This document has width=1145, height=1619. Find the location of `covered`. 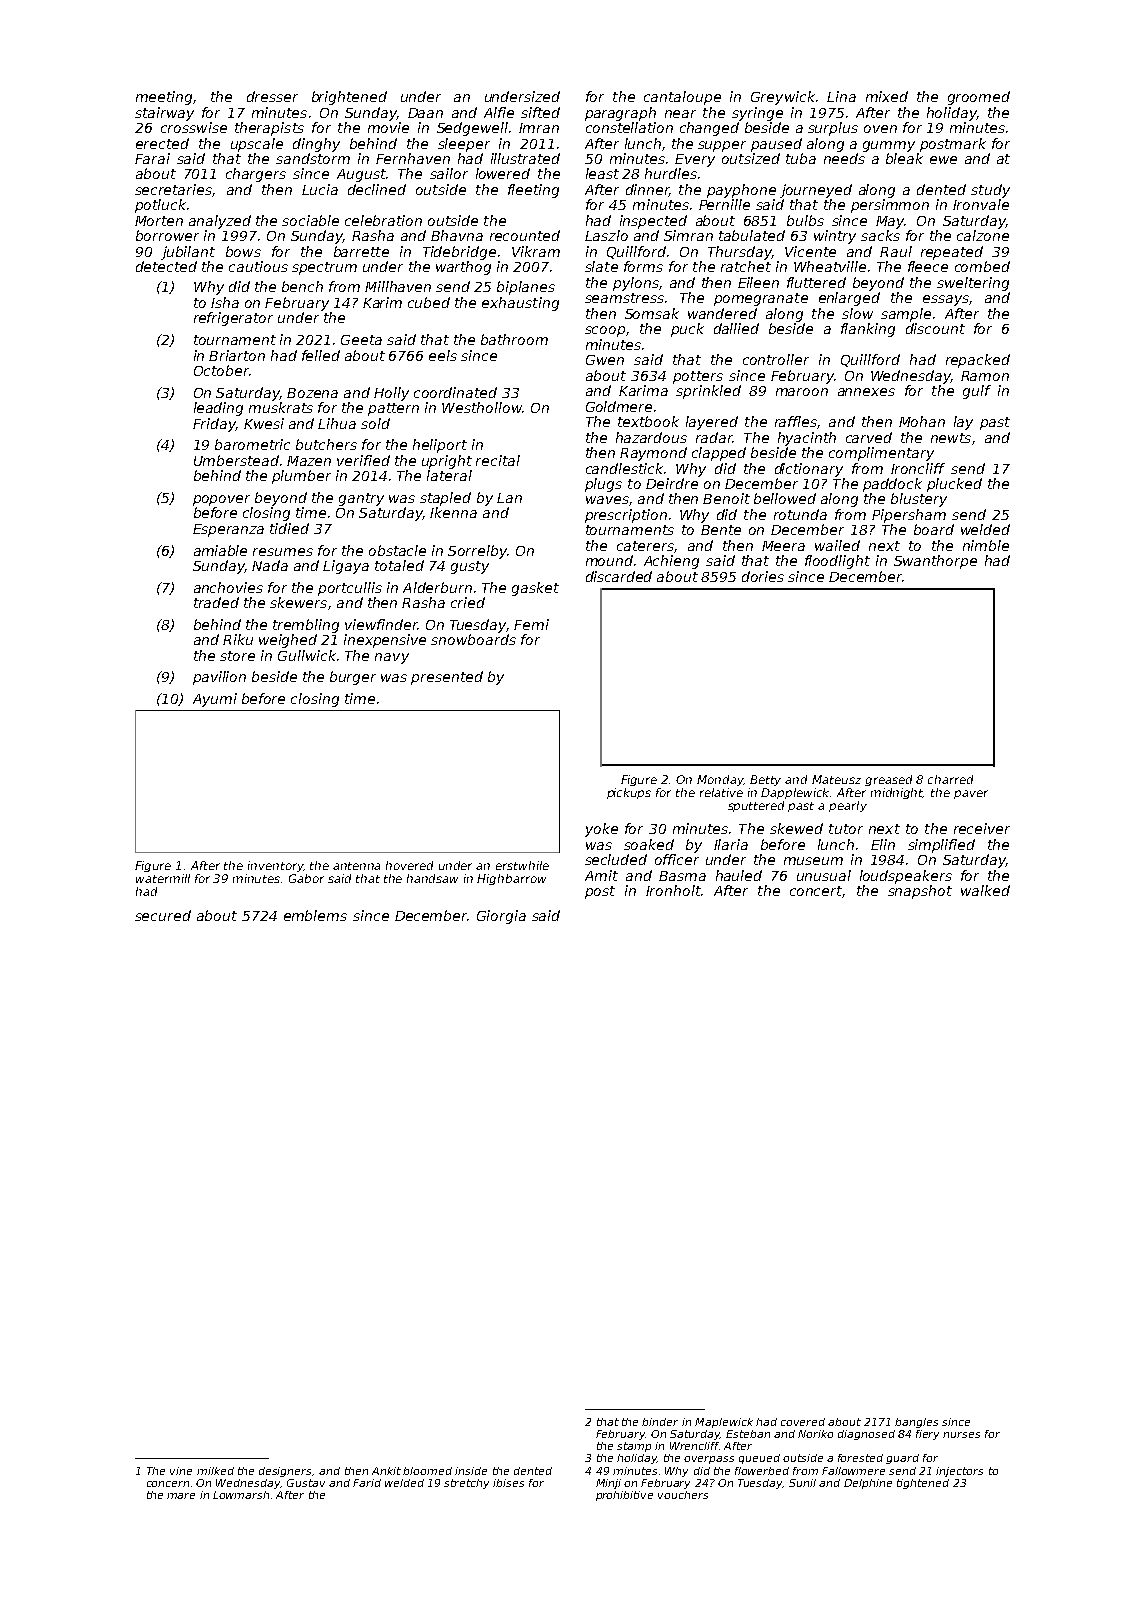

covered is located at coordinates (803, 1422).
